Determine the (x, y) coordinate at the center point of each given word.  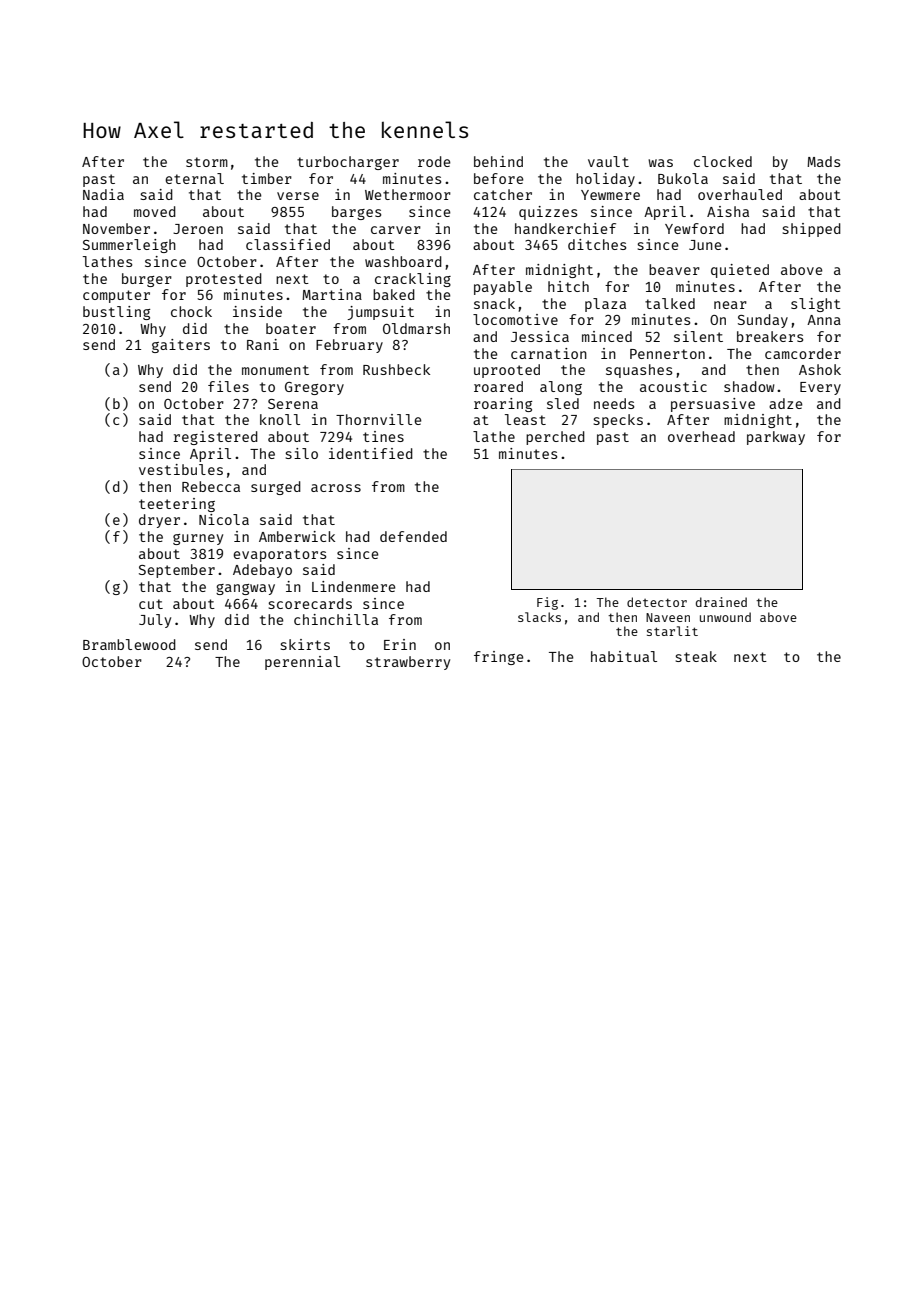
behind (498, 161)
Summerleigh (129, 246)
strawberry (408, 663)
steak (696, 656)
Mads (823, 161)
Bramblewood (129, 644)
